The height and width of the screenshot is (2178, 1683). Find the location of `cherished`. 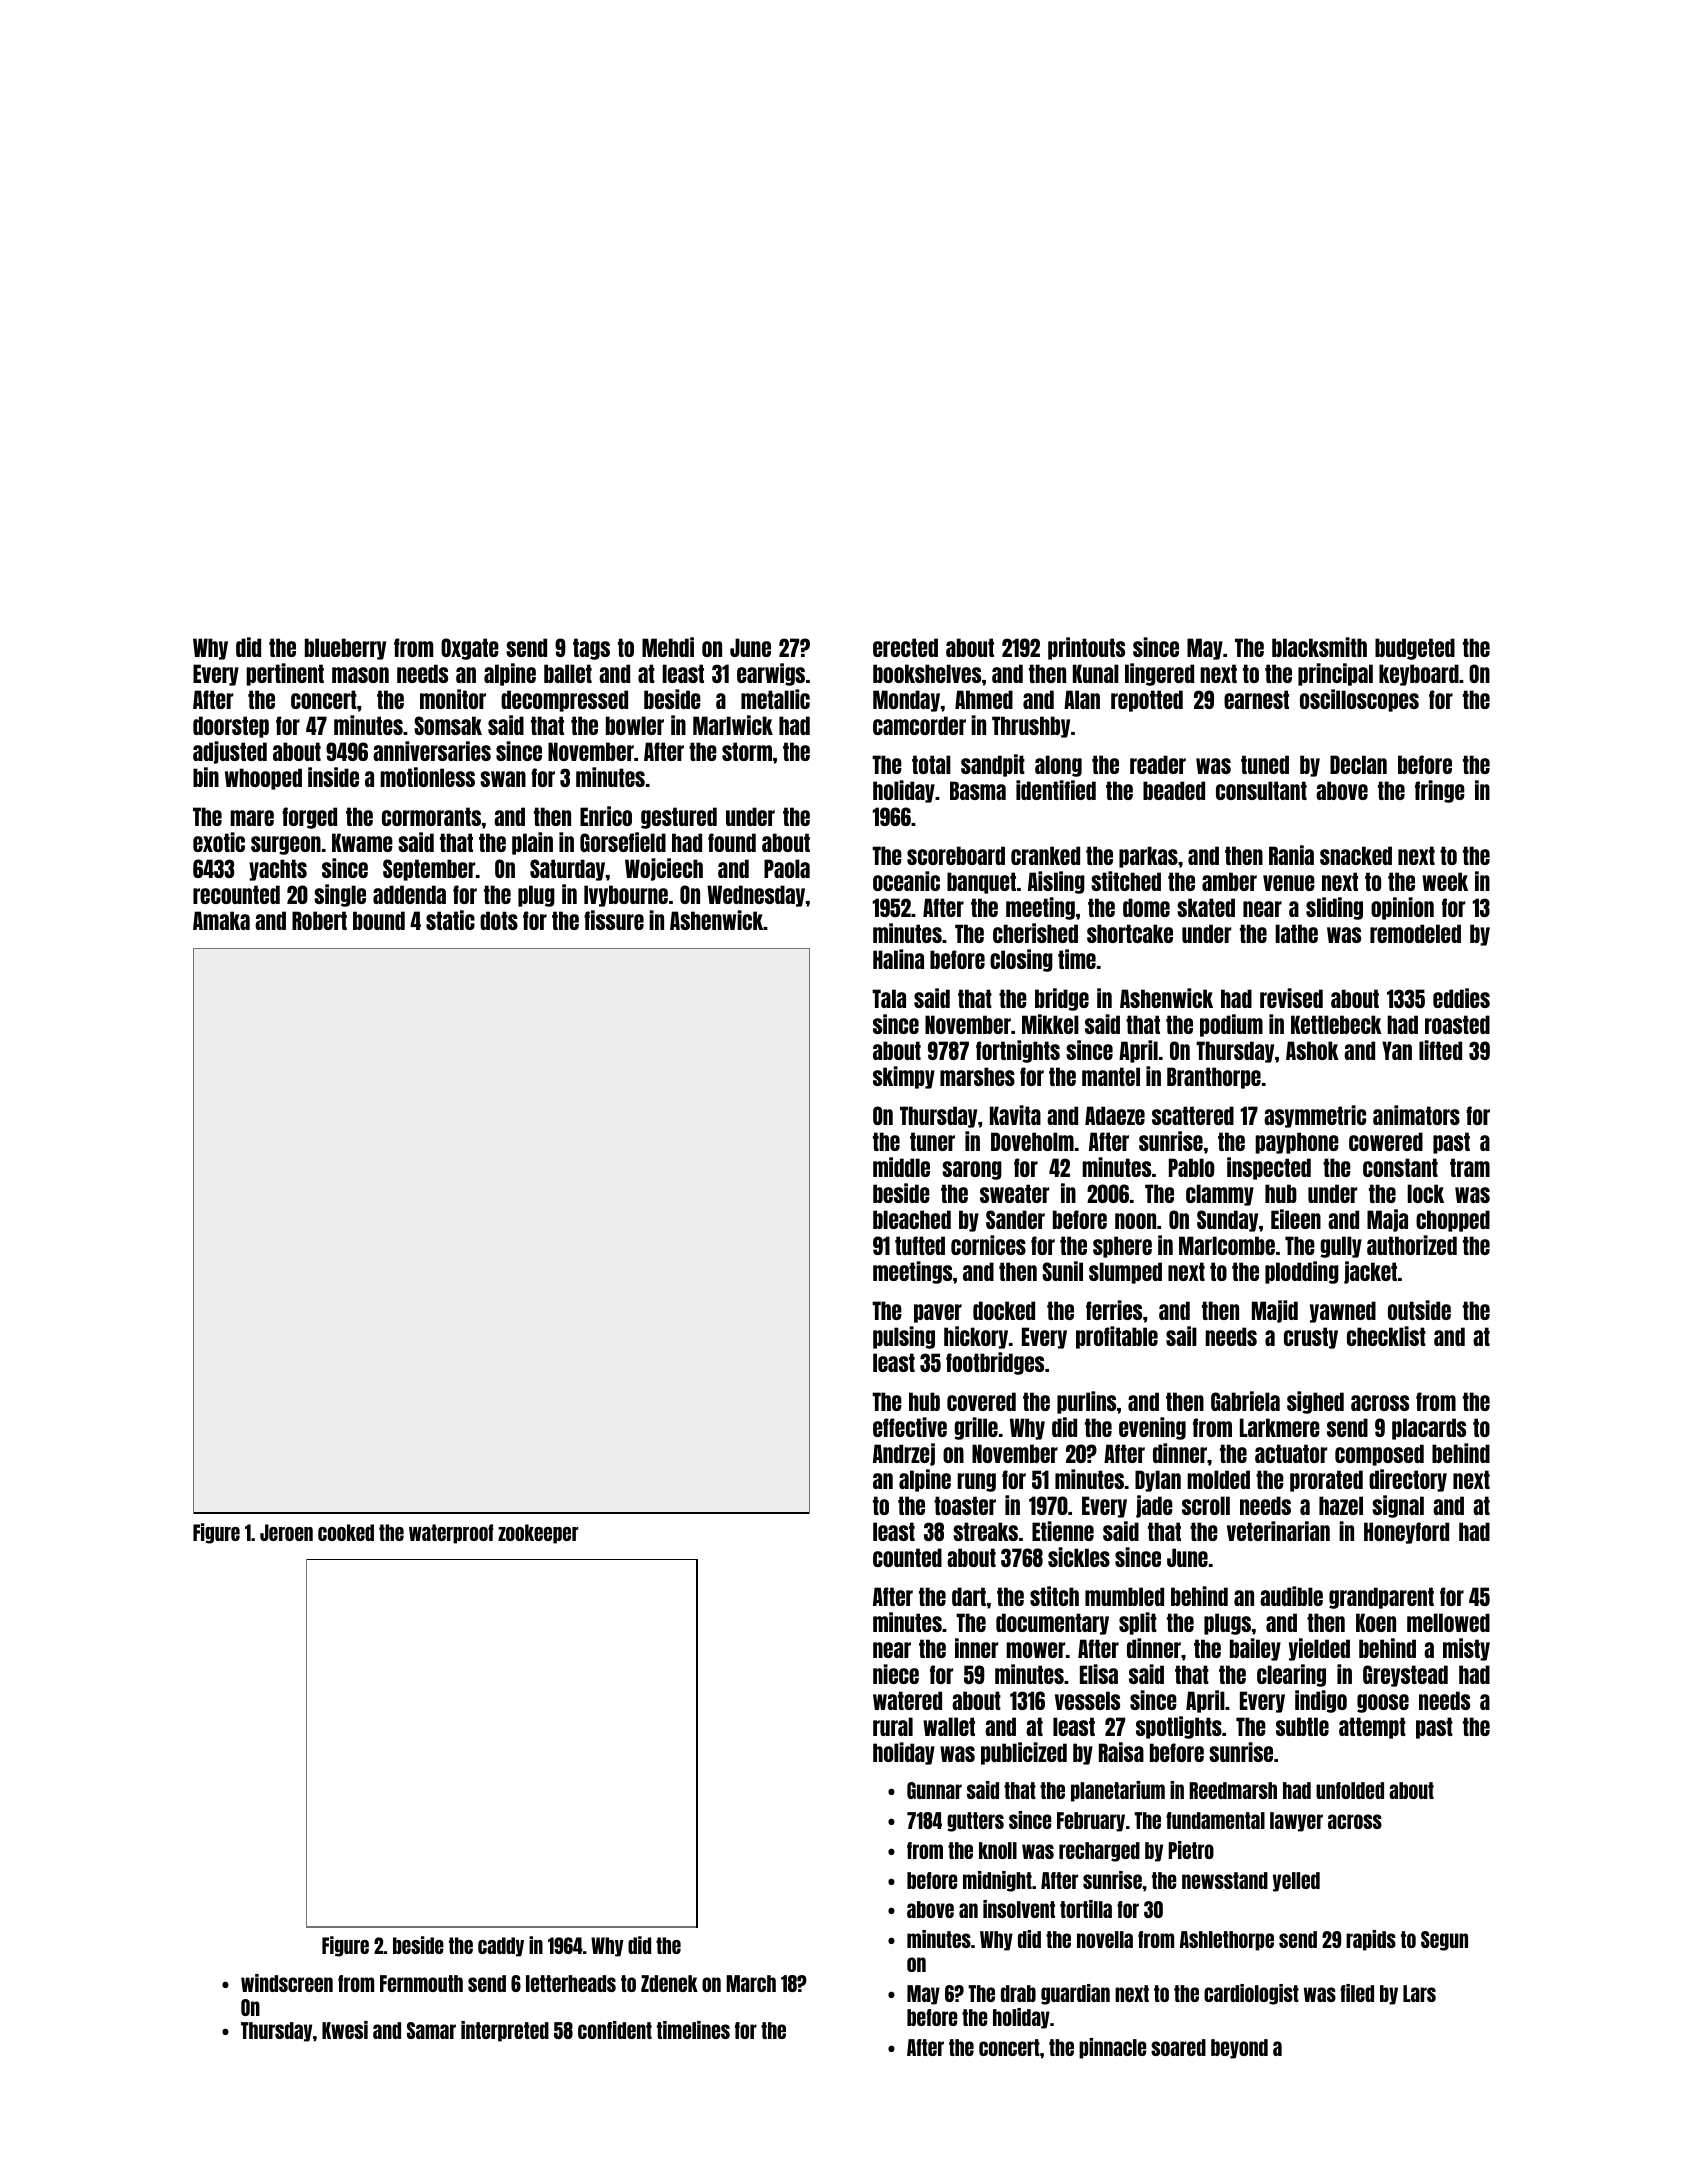

cherished is located at coordinates (1035, 933).
